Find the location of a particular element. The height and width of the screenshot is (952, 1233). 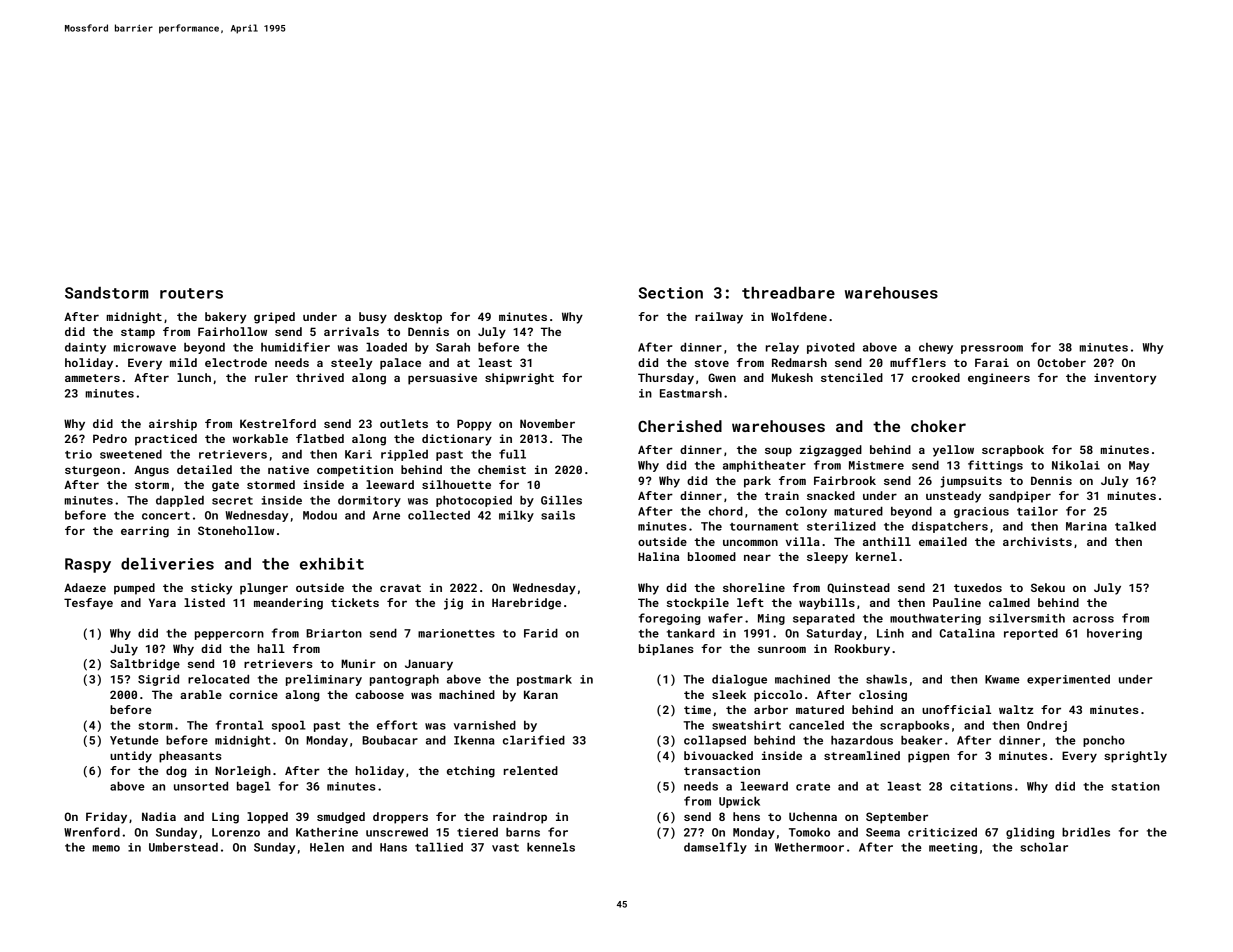

Gilles is located at coordinates (561, 500).
